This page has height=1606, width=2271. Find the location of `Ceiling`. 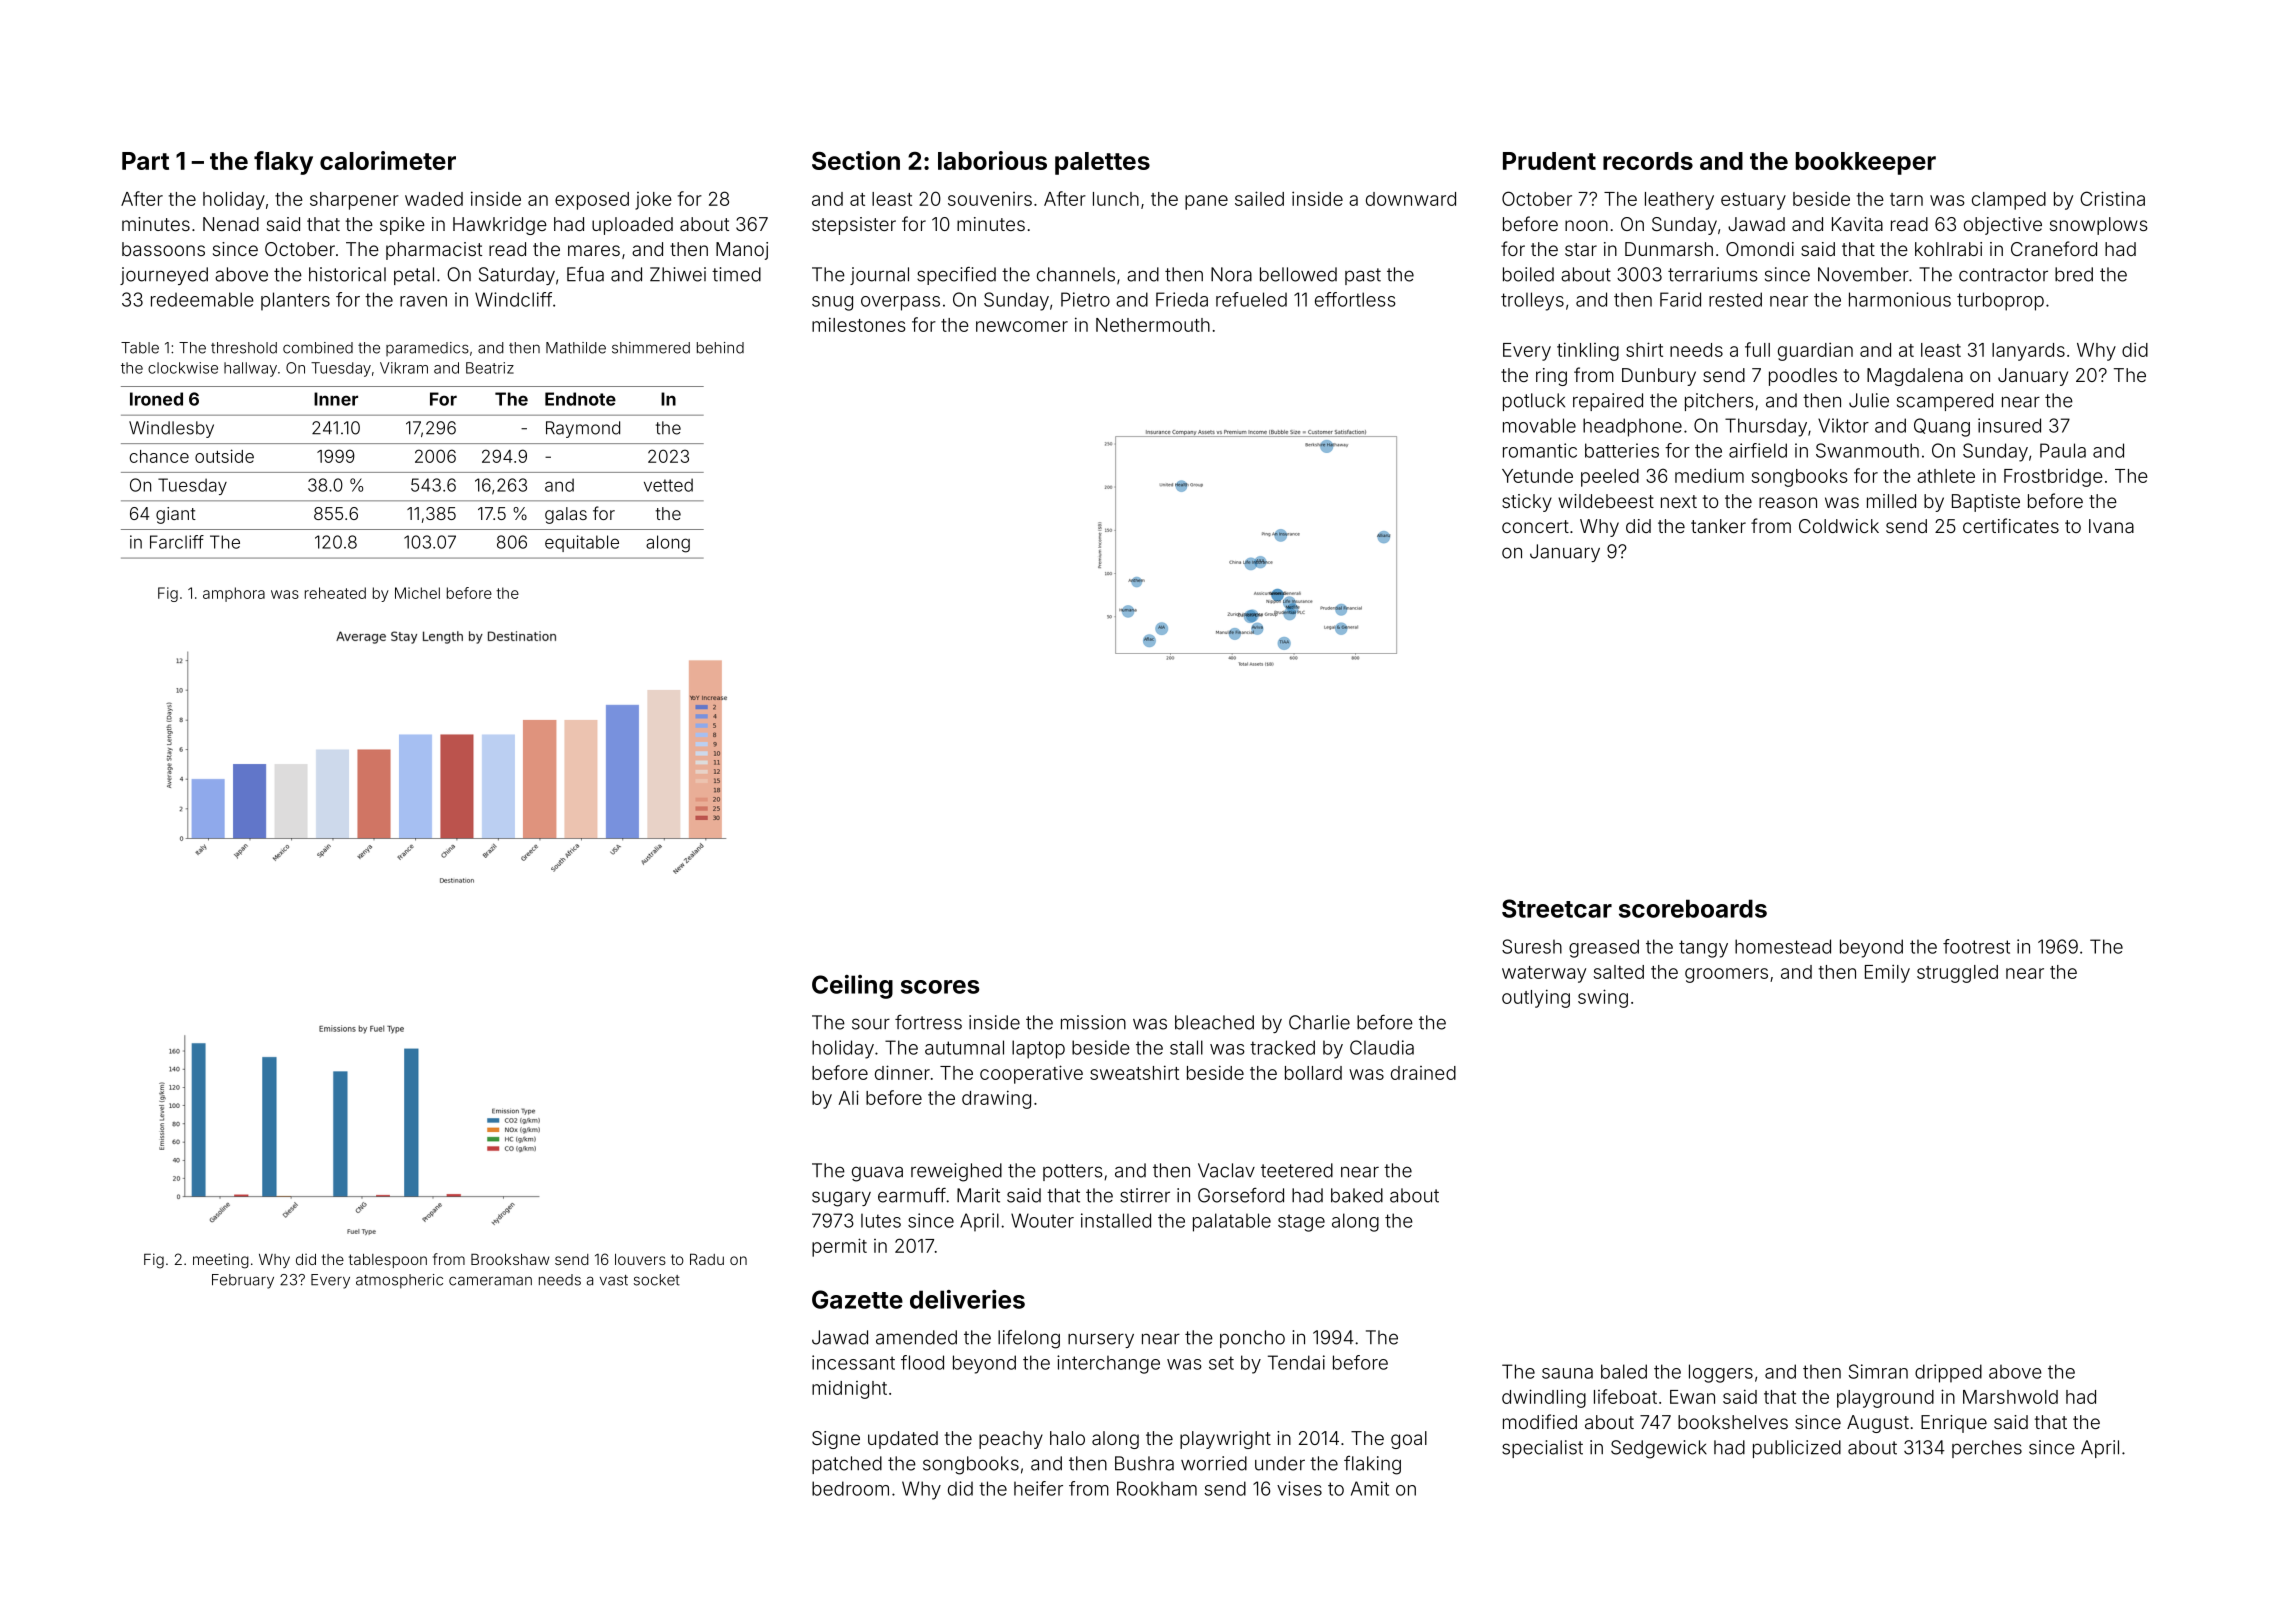

Ceiling is located at coordinates (852, 987).
